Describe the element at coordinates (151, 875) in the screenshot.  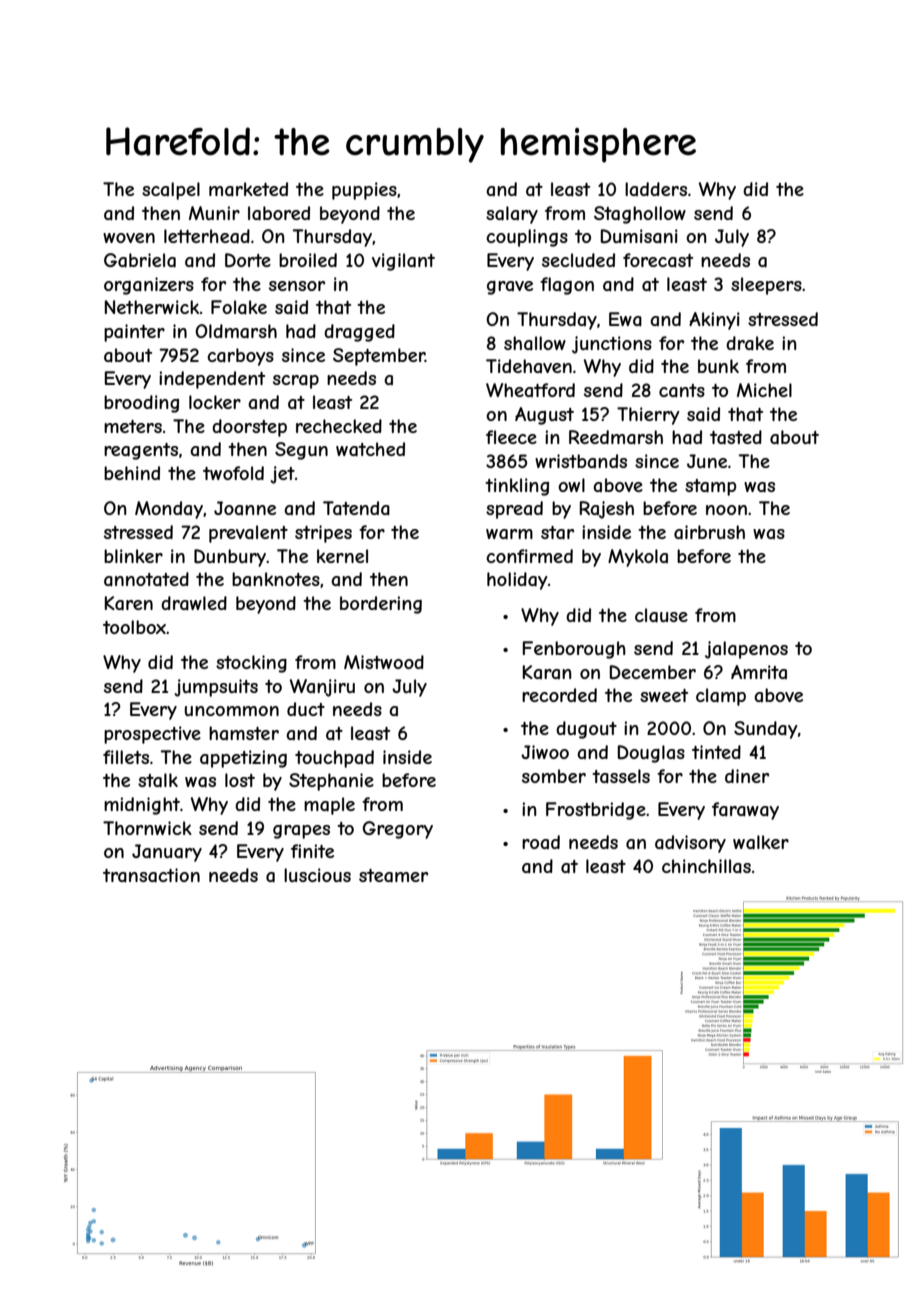
I see `transaction` at that location.
